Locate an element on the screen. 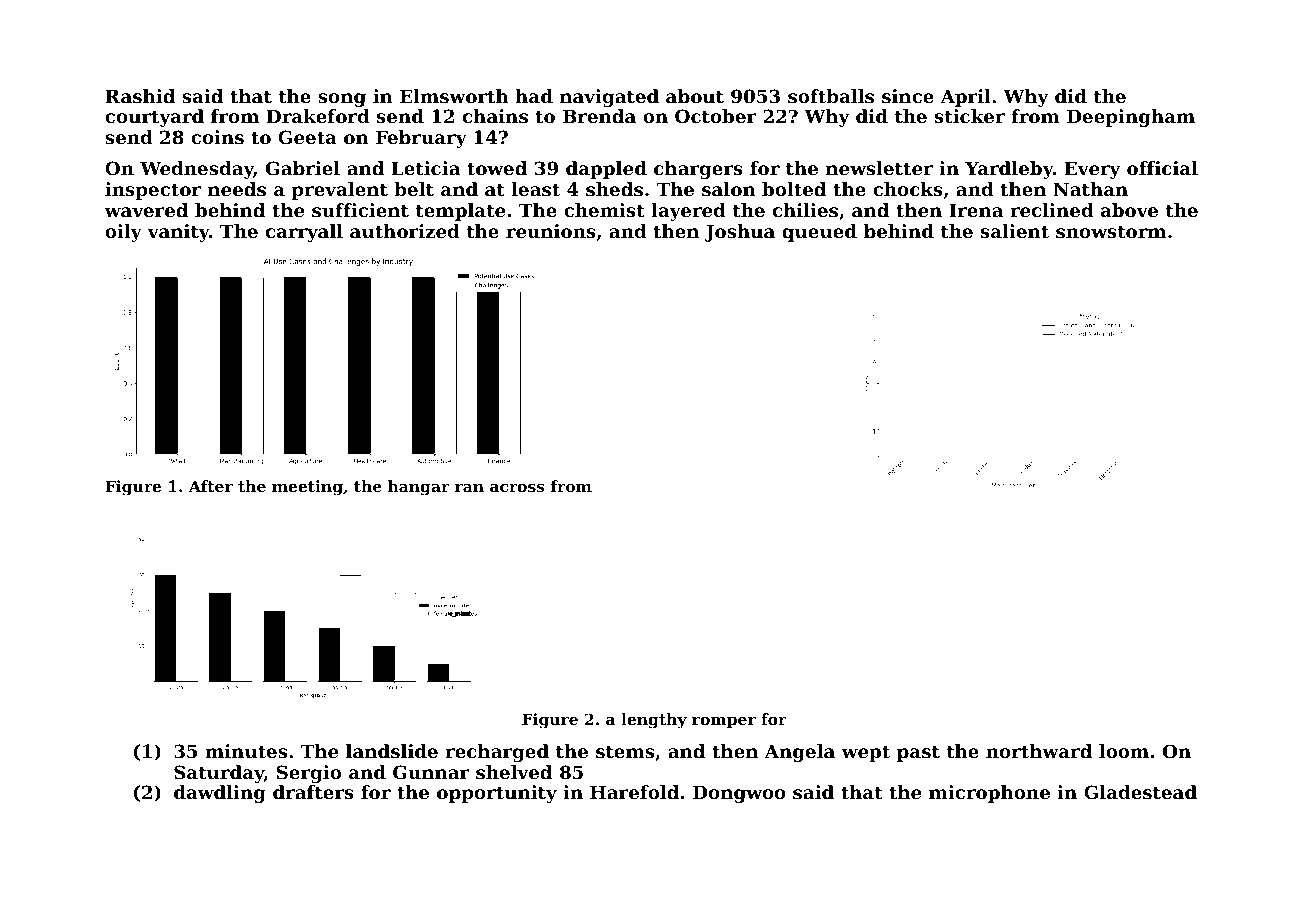  Rashid is located at coordinates (140, 96).
